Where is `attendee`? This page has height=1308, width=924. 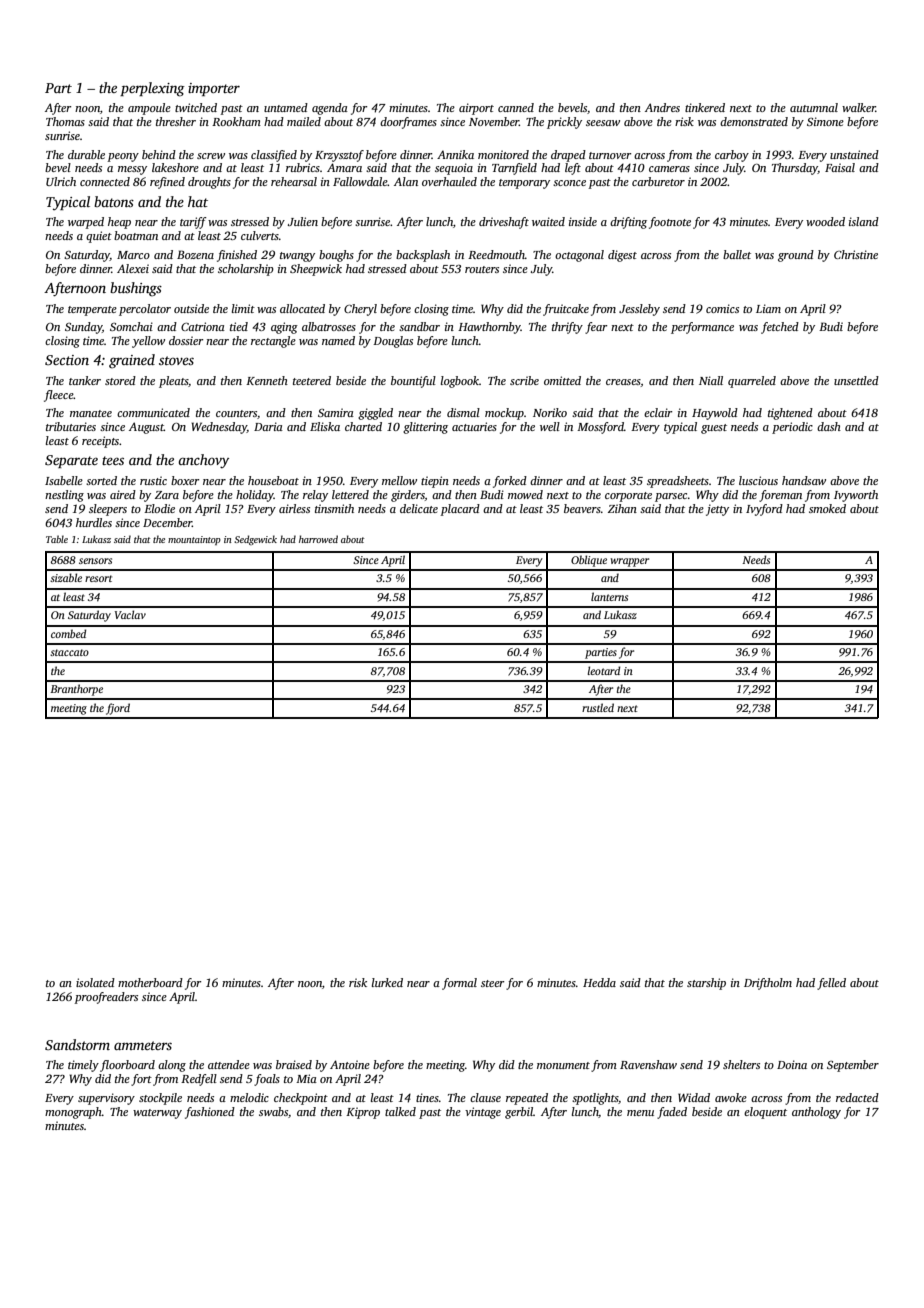 attendee is located at coordinates (229, 1064).
